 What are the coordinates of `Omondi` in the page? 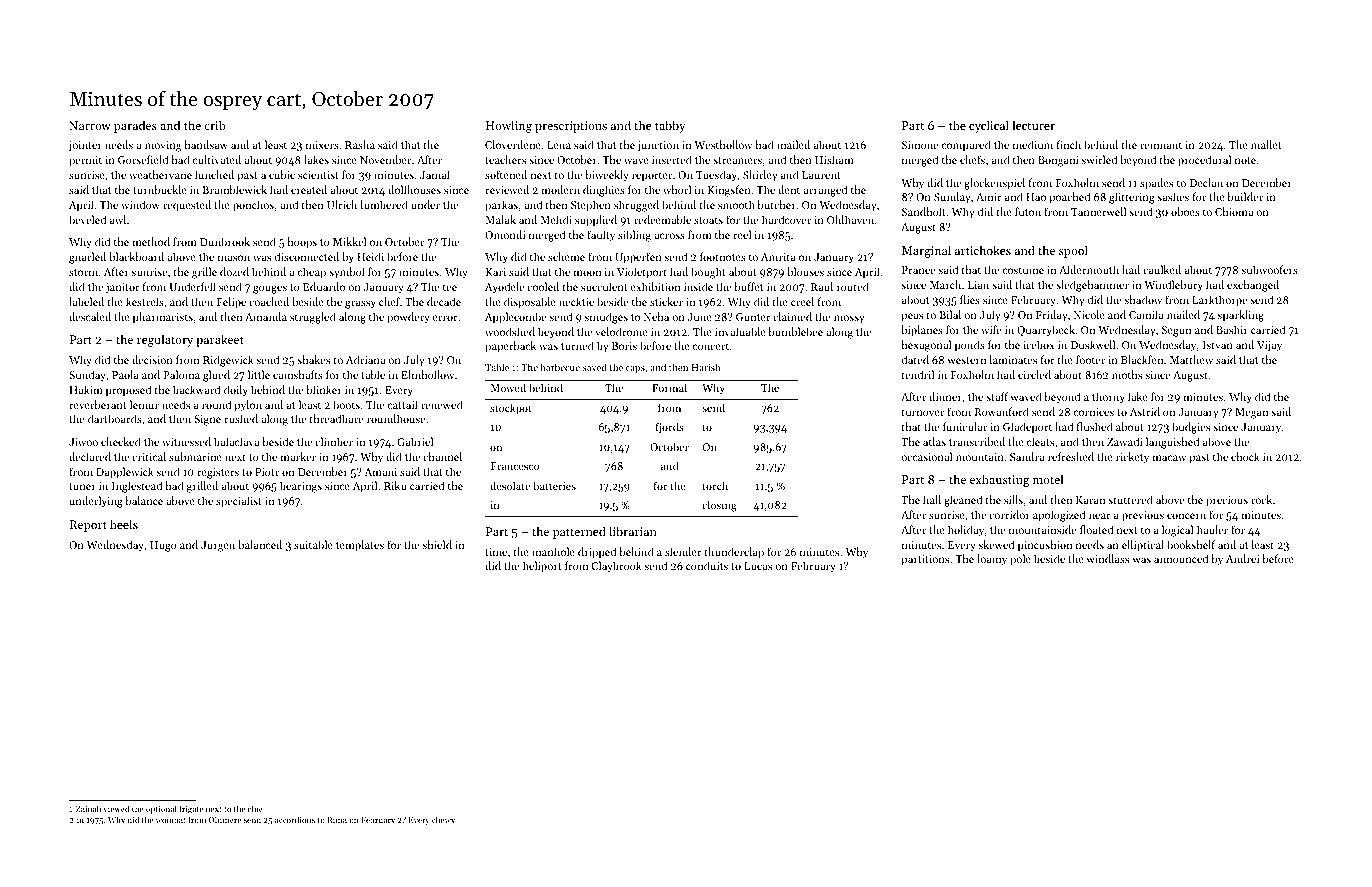 It's located at (505, 234).
